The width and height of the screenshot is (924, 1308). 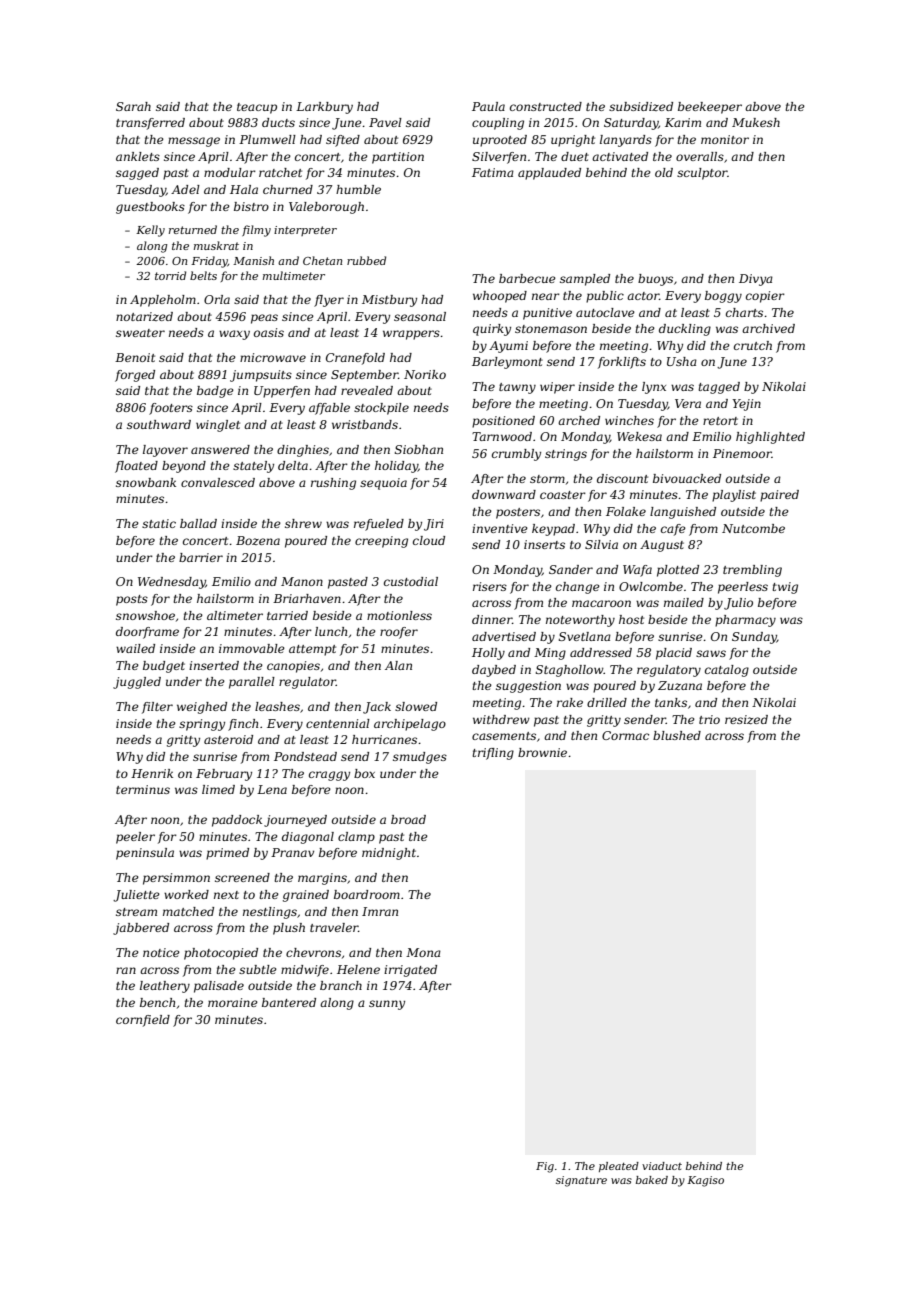 What do you see at coordinates (488, 106) in the screenshot?
I see `Paula` at bounding box center [488, 106].
